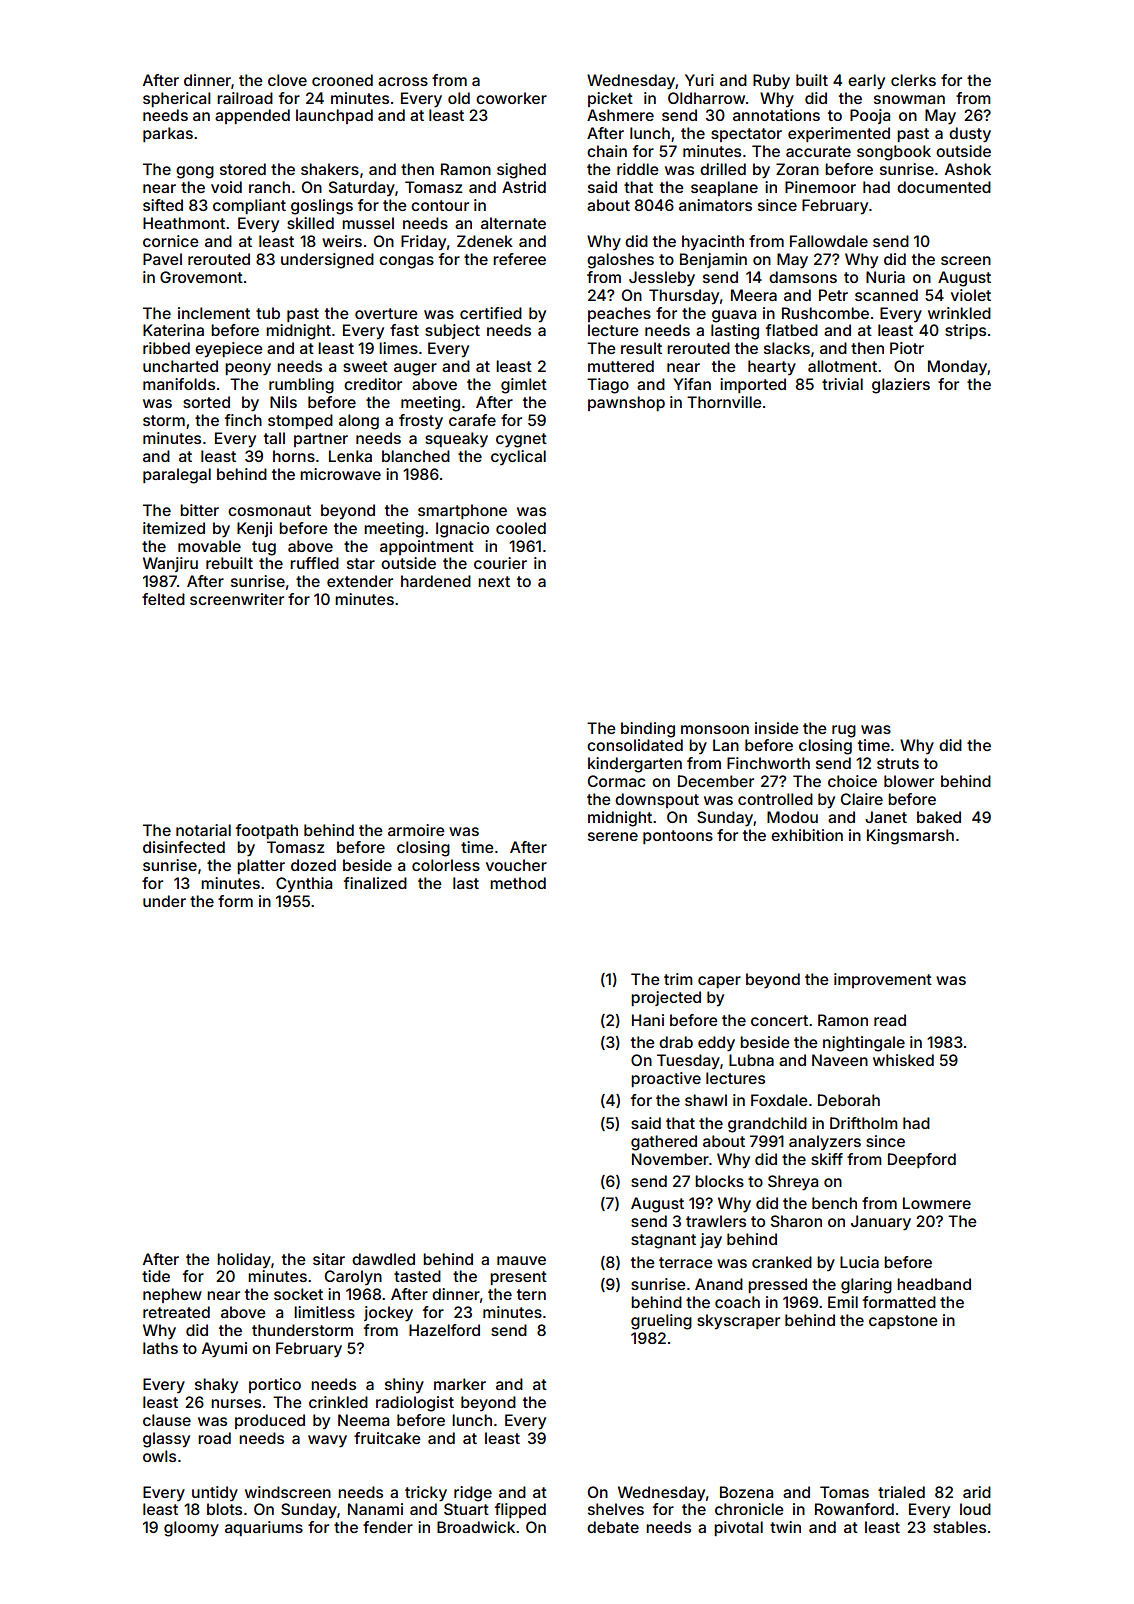 The width and height of the screenshot is (1134, 1604). I want to click on clerks, so click(913, 80).
